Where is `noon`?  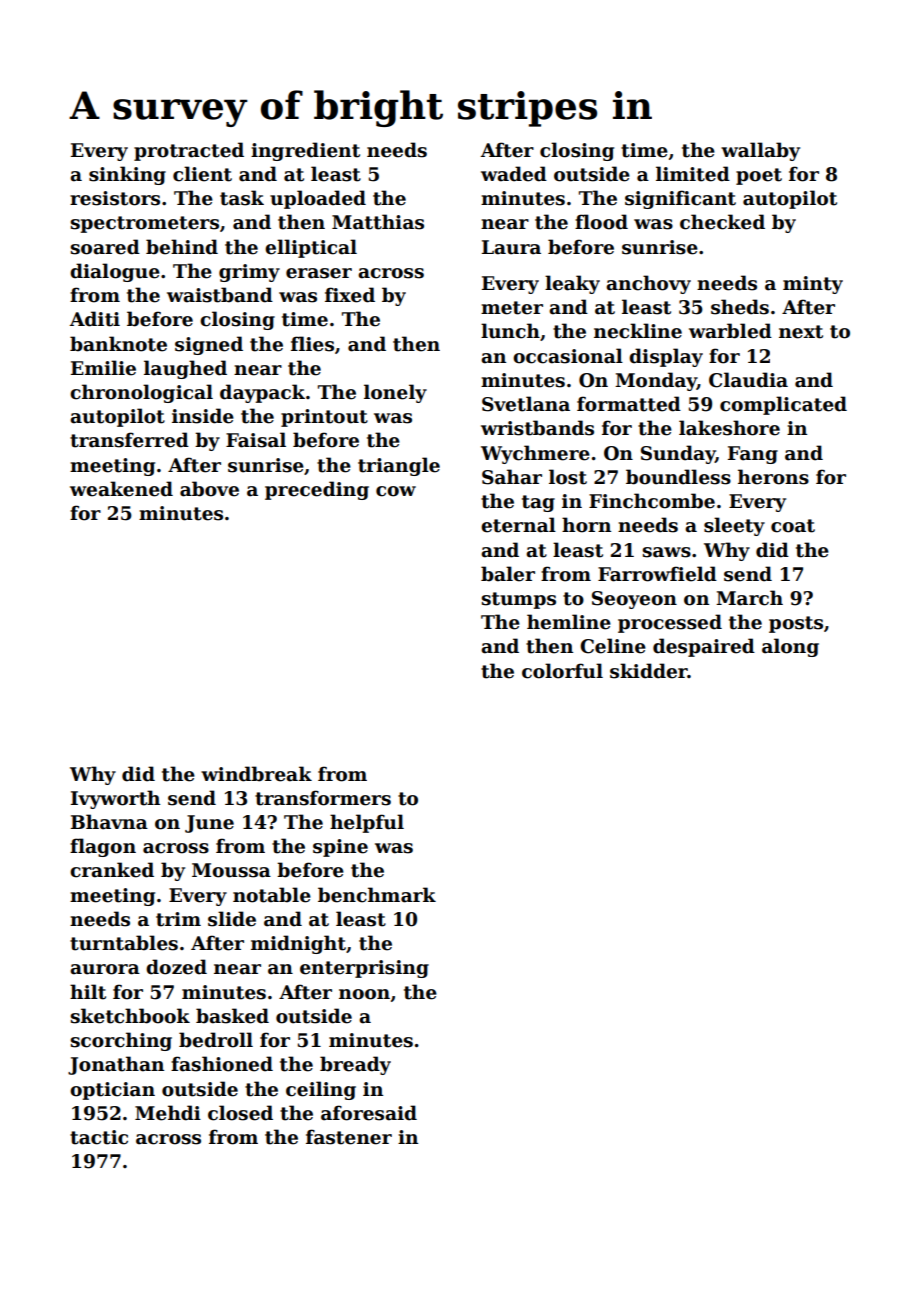
noon is located at coordinates (364, 994).
